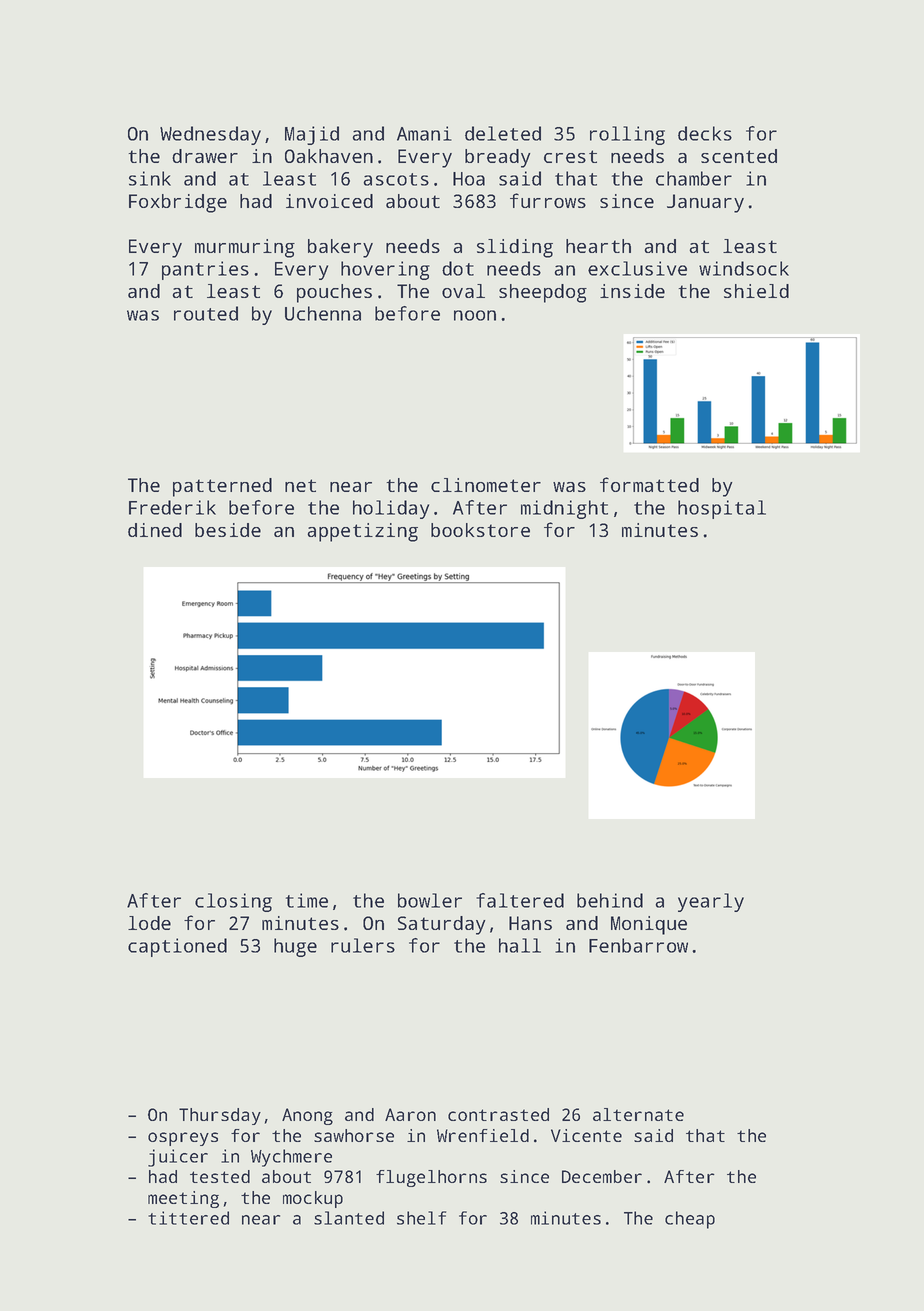 Image resolution: width=924 pixels, height=1311 pixels. What do you see at coordinates (649, 484) in the screenshot?
I see `formatted` at bounding box center [649, 484].
